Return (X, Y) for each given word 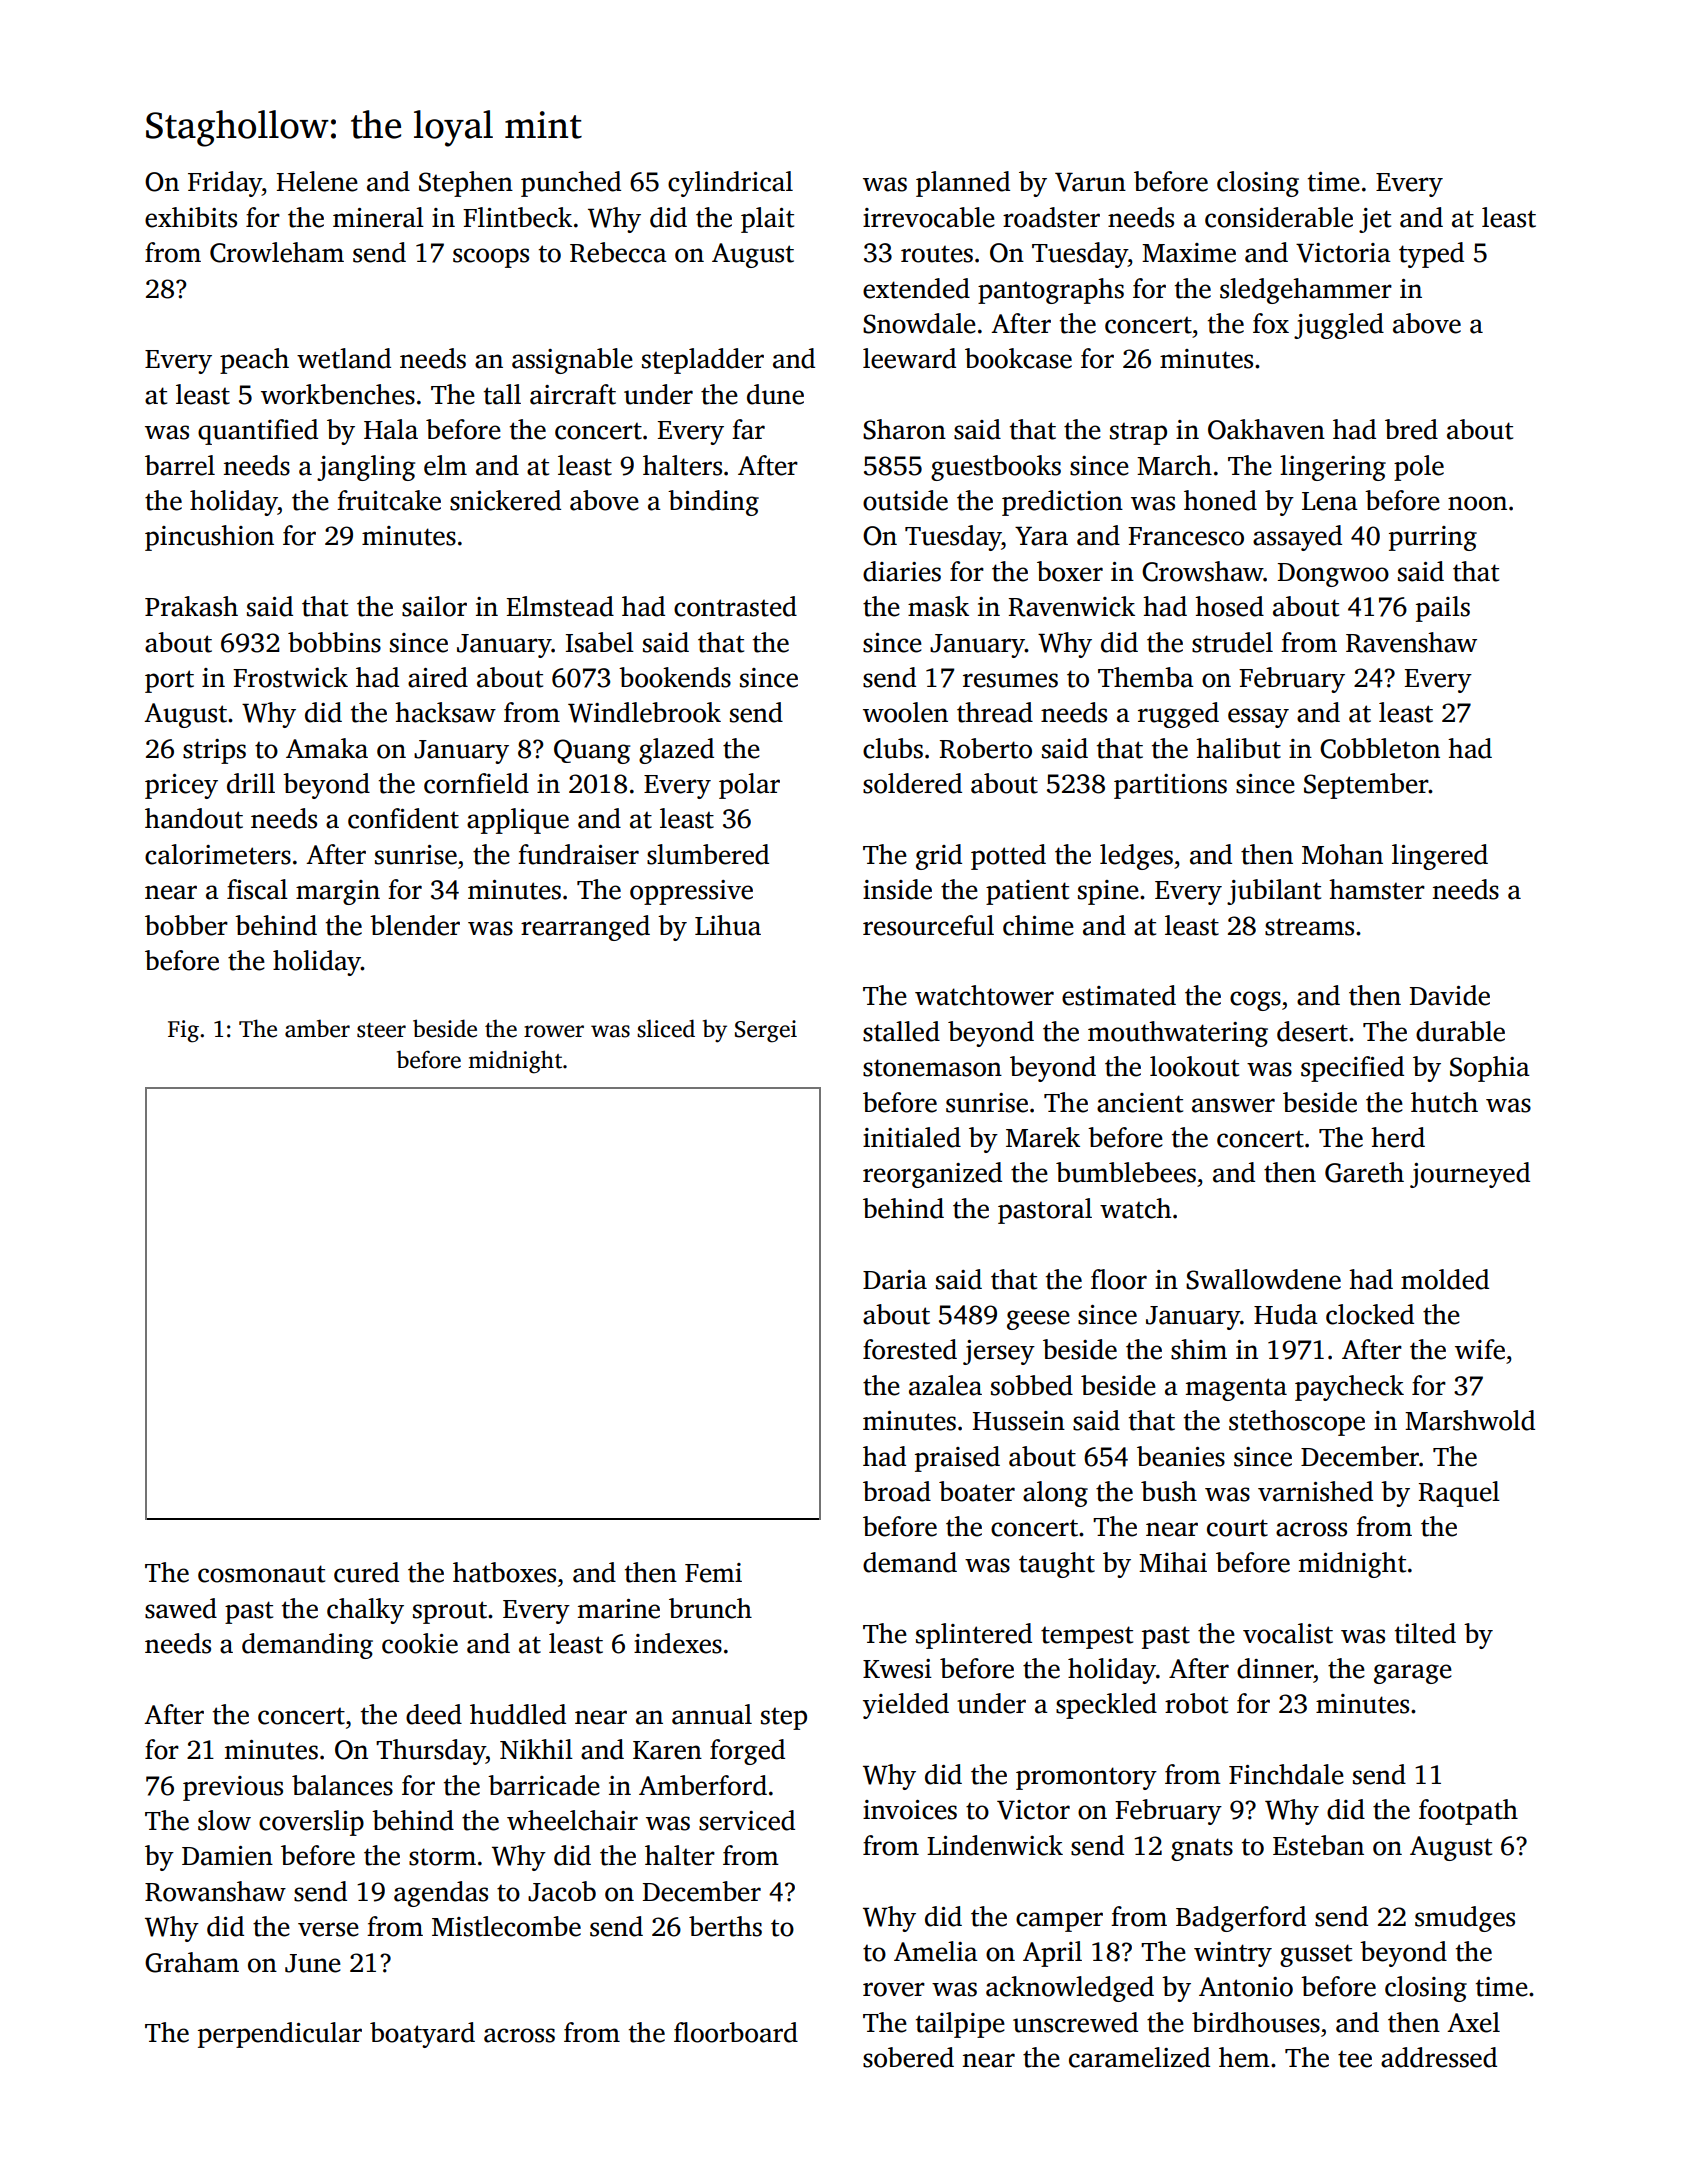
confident (403, 818)
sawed (181, 1608)
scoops (491, 258)
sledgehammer (1306, 291)
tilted (1425, 1633)
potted (1008, 857)
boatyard (422, 2035)
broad (897, 1491)
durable (1460, 1031)
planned (963, 184)
